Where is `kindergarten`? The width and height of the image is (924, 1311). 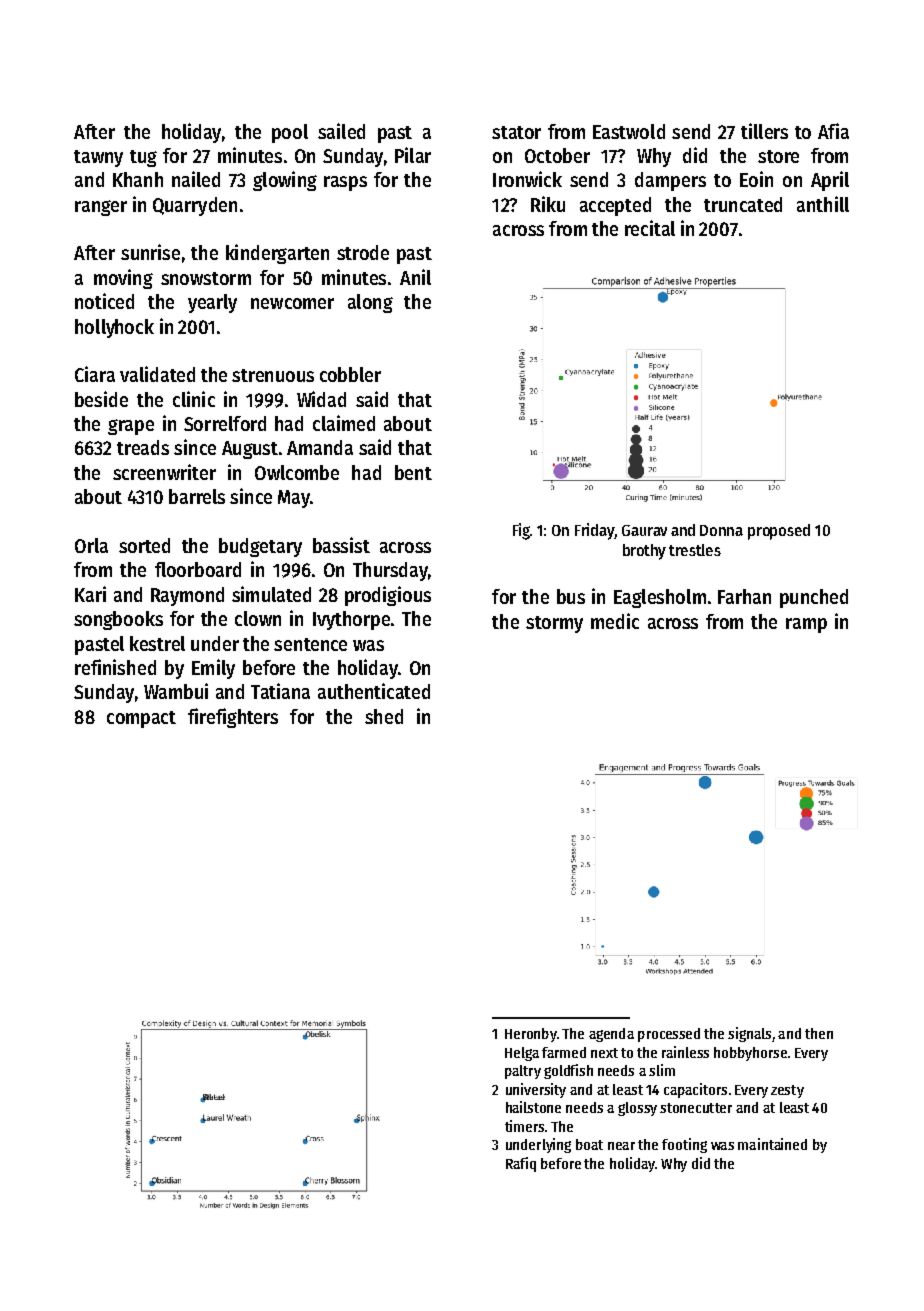 kindergarten is located at coordinates (277, 254).
